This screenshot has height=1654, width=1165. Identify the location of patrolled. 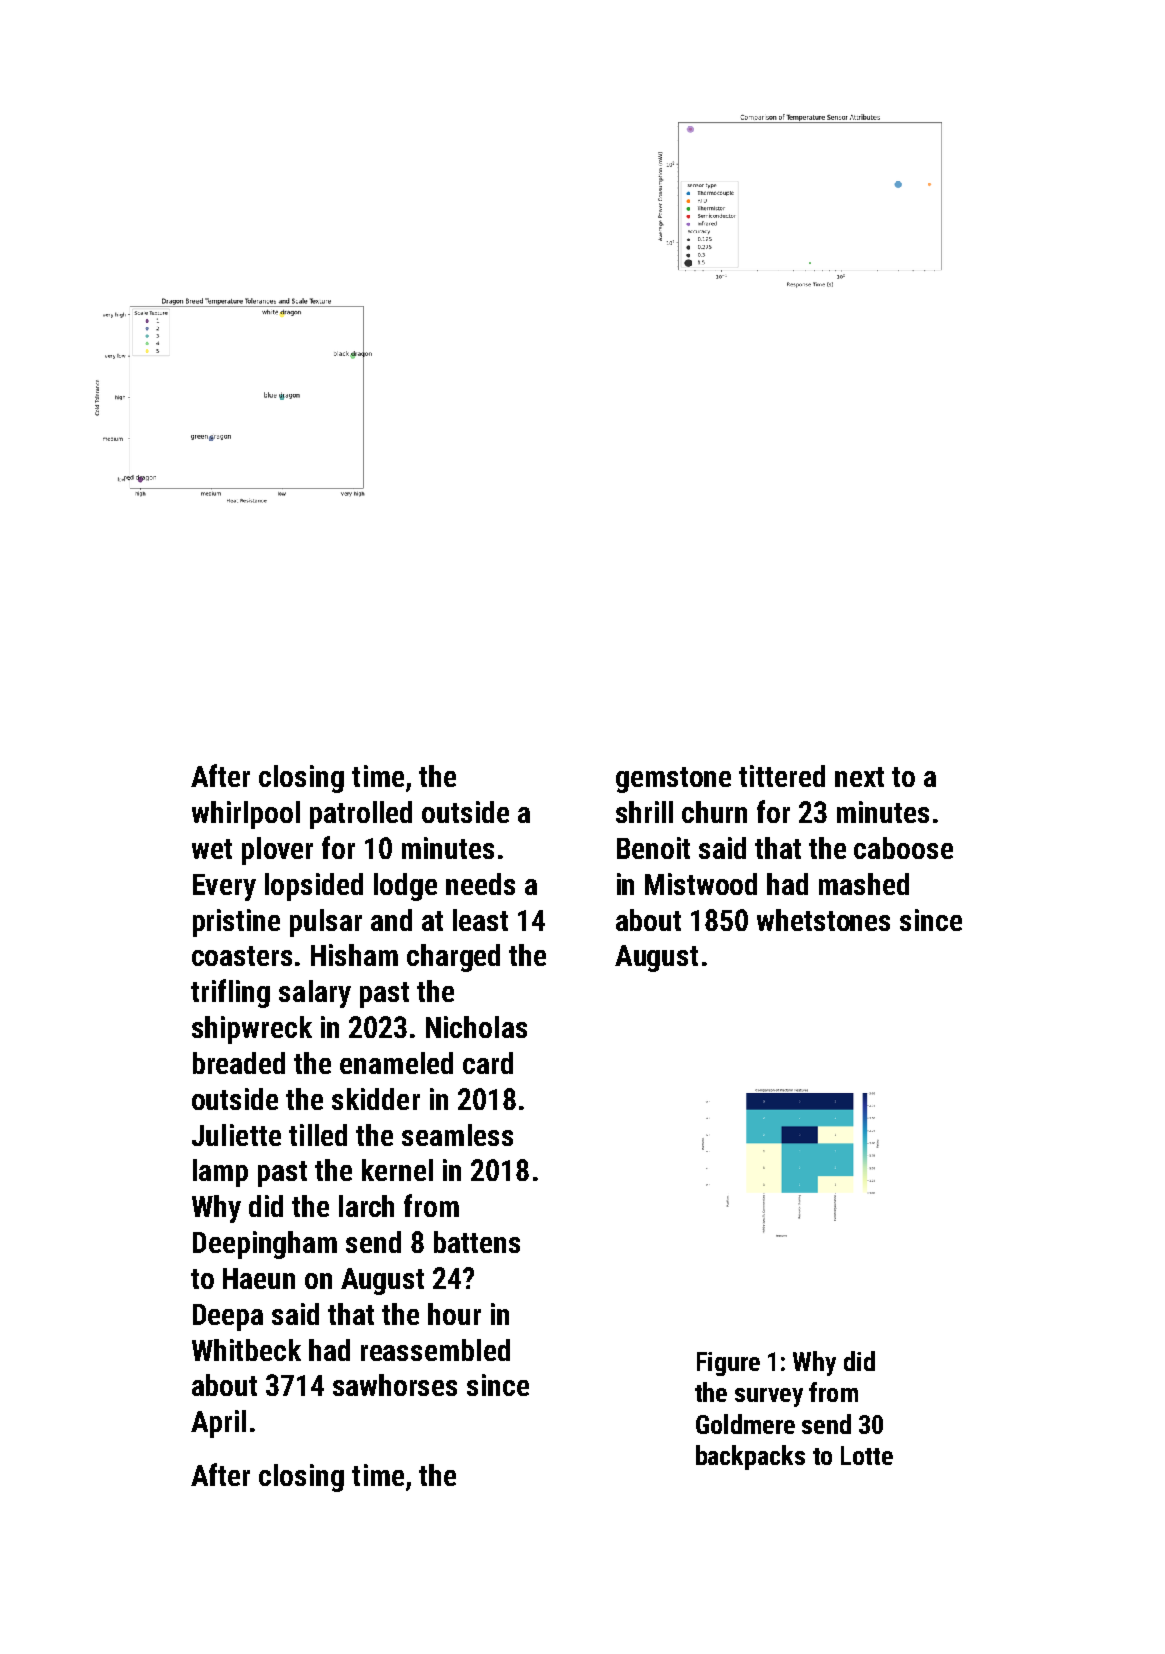
(361, 815).
